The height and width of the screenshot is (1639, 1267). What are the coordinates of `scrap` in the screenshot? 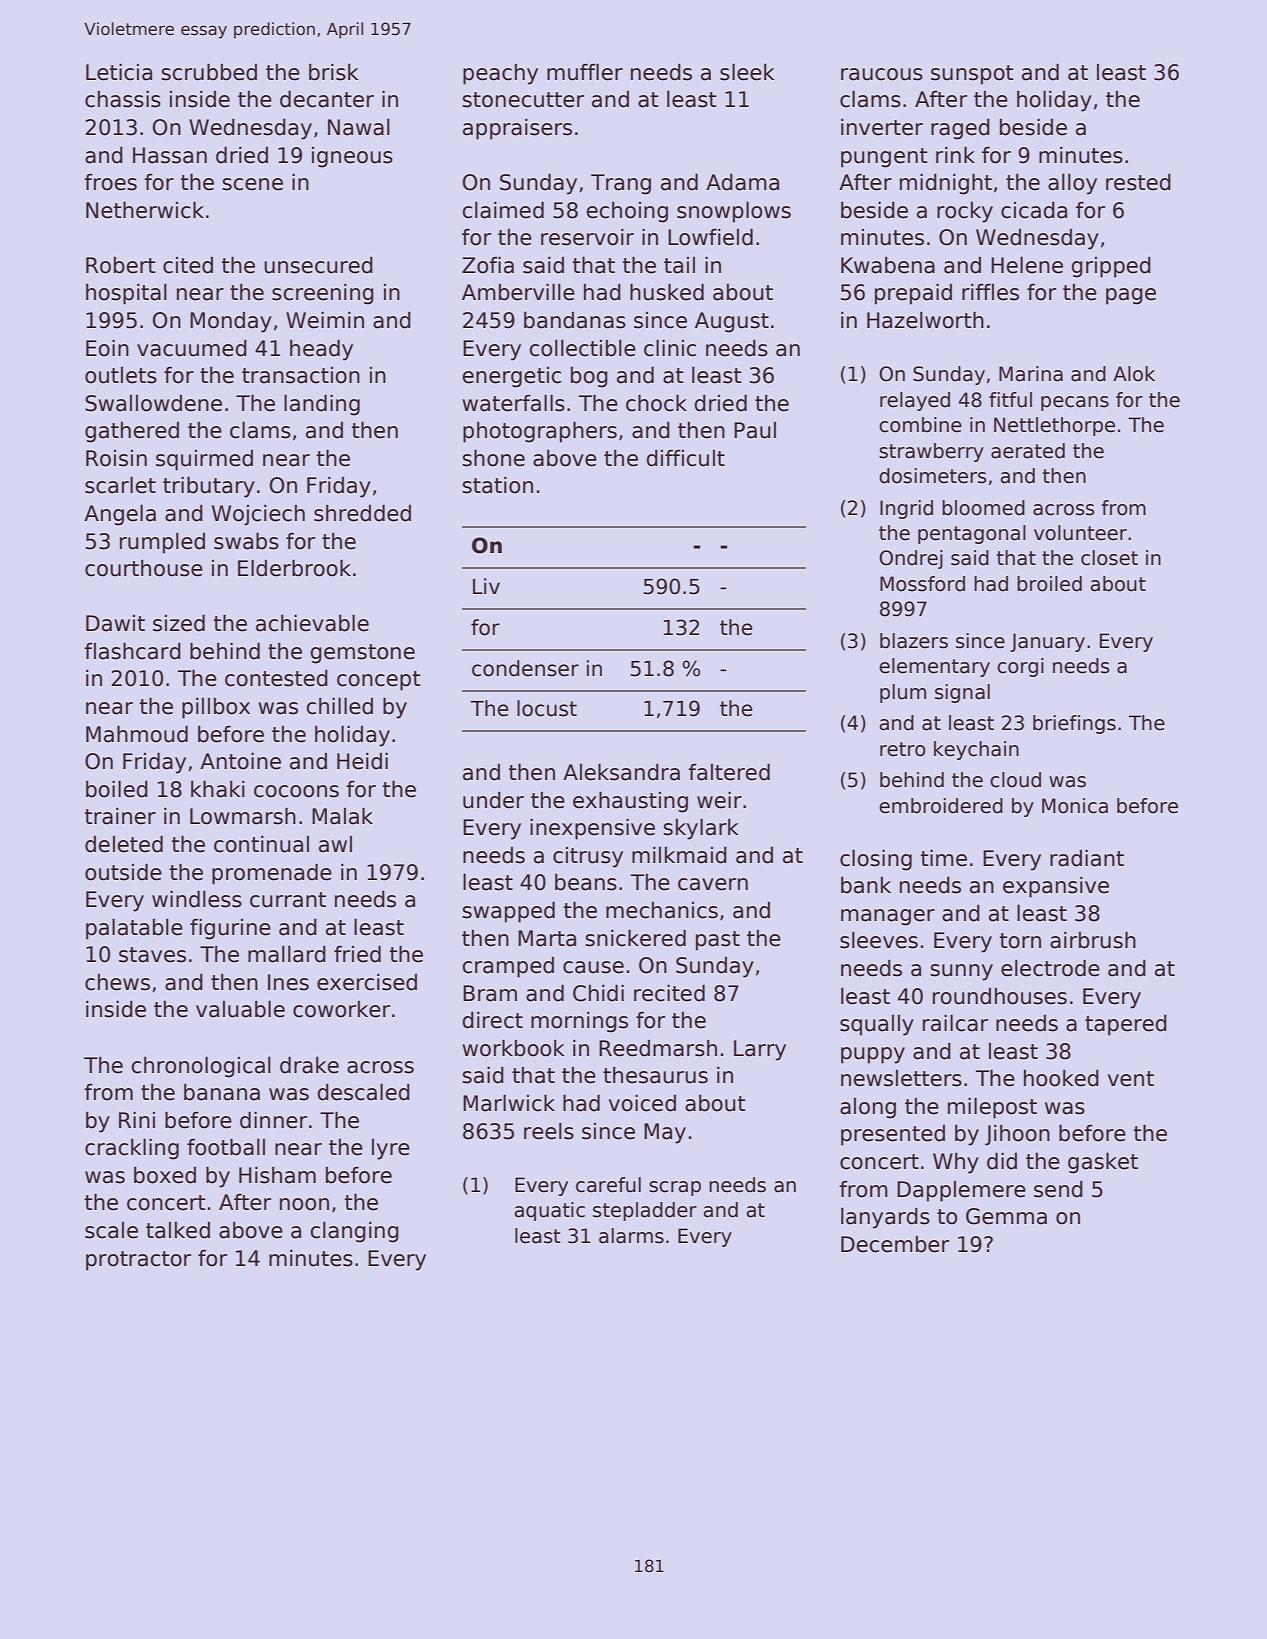 It's located at (675, 1188).
